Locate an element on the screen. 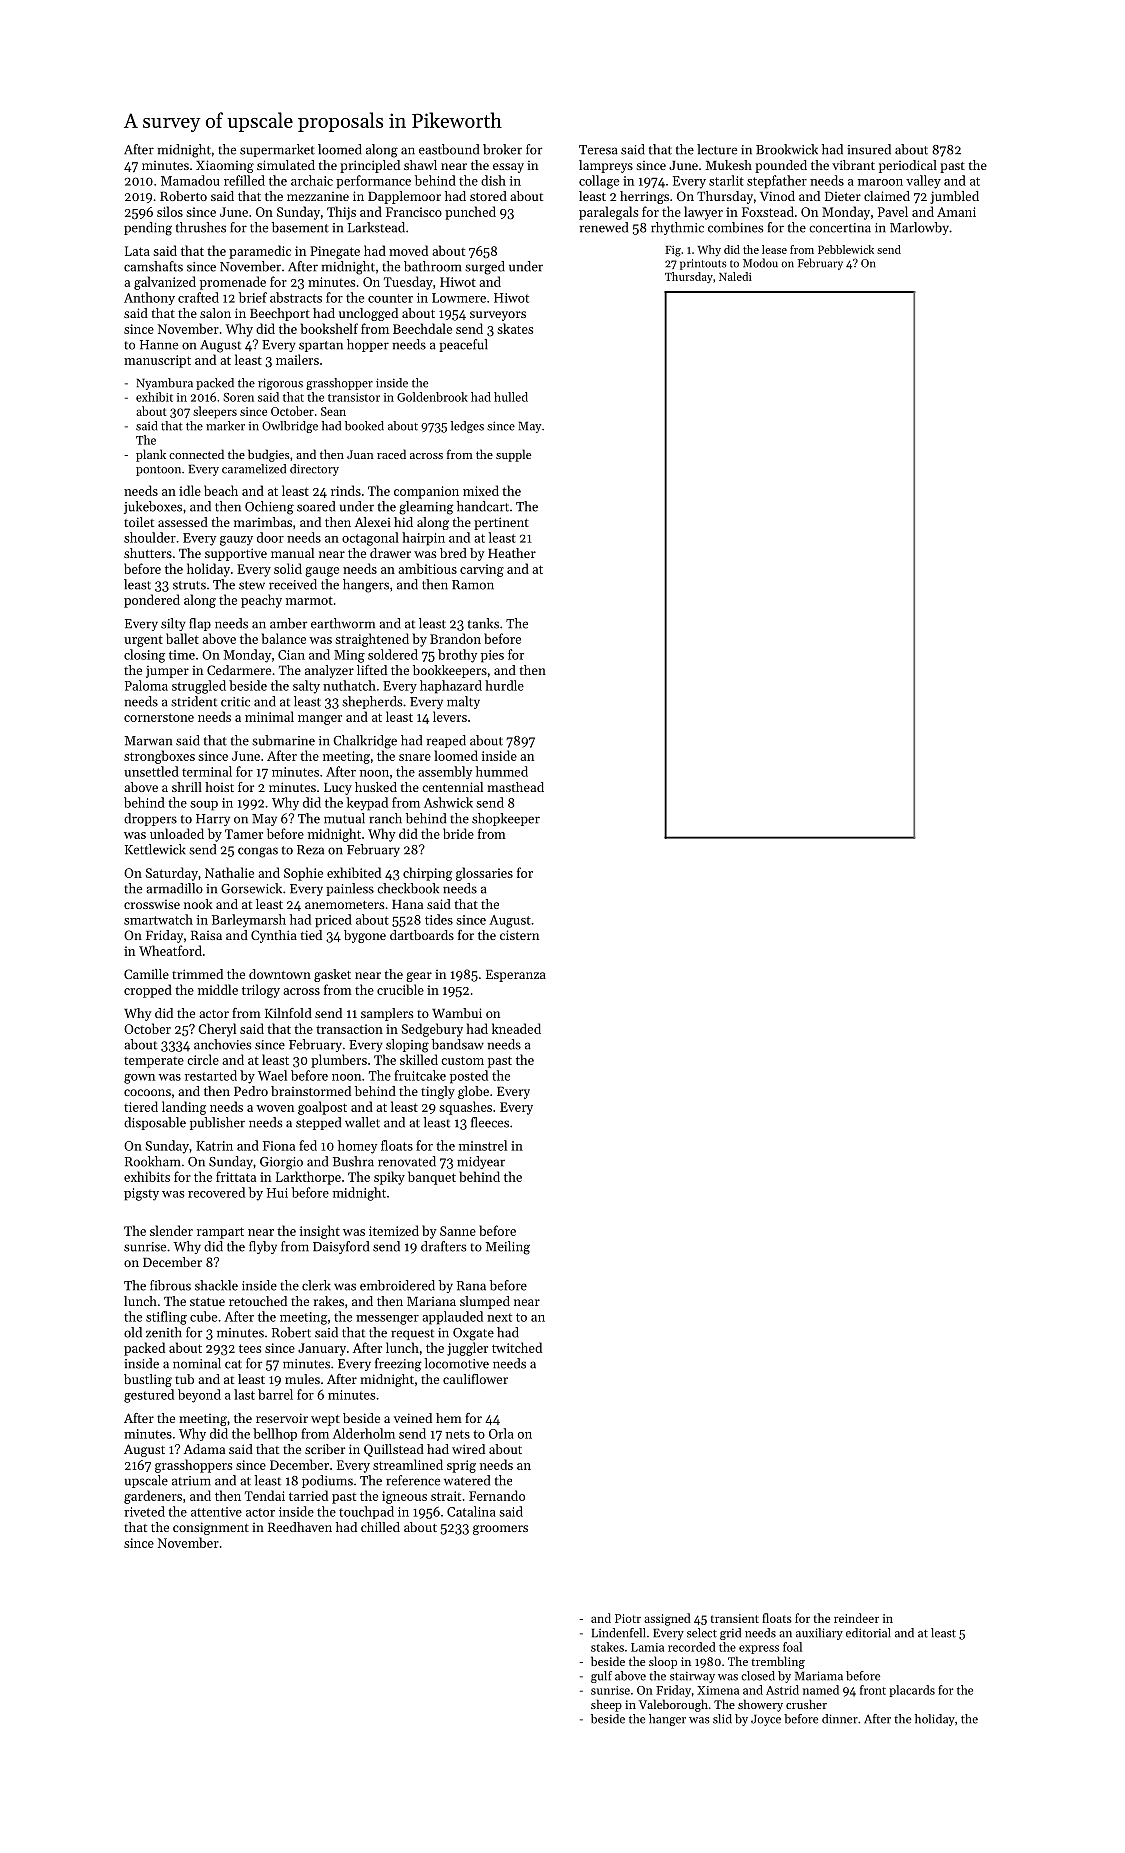 The image size is (1125, 1853). toilet is located at coordinates (139, 522).
